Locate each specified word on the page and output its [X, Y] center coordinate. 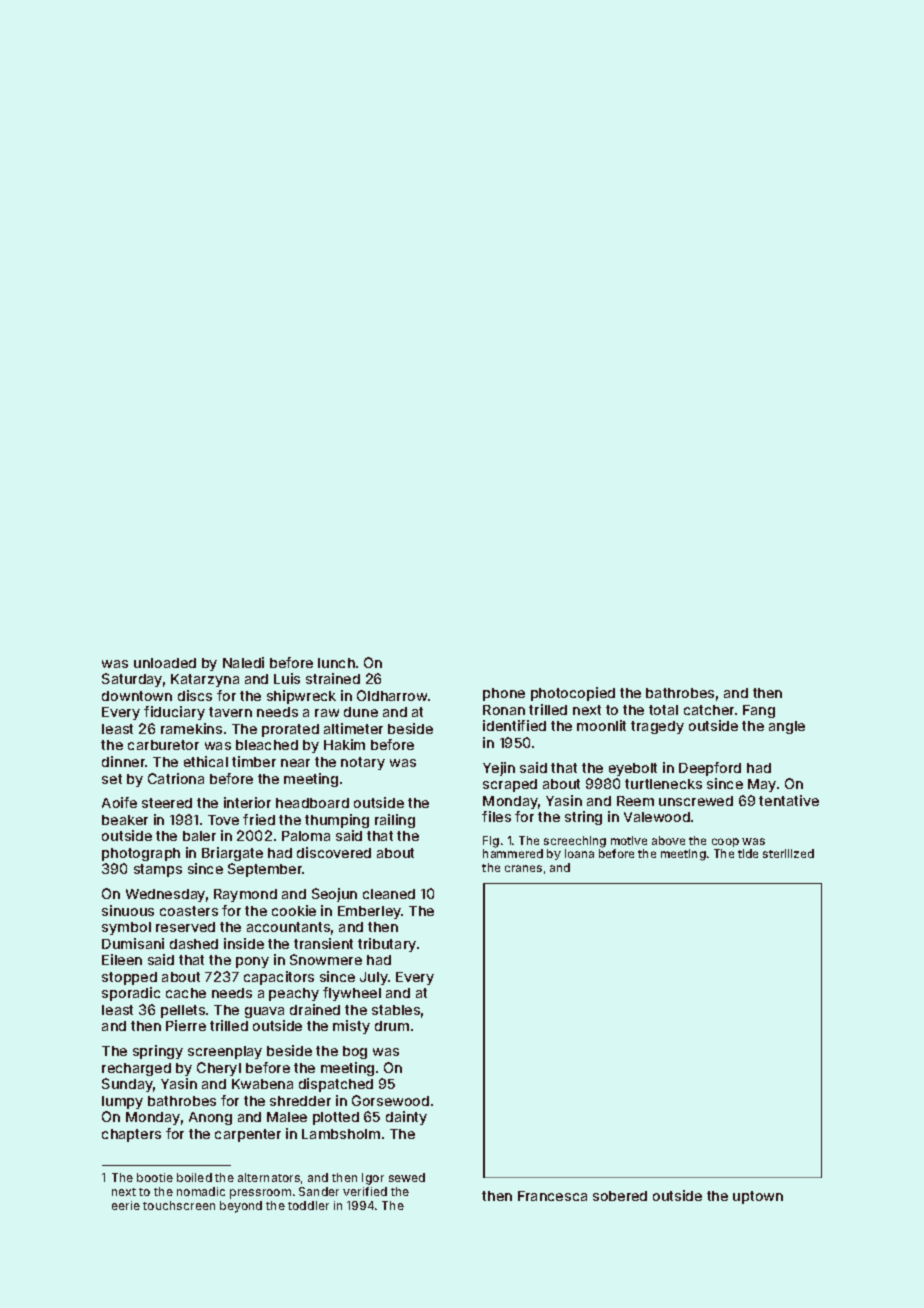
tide [748, 853]
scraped [510, 785]
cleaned [389, 894]
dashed [194, 944]
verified [365, 1191]
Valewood [657, 817]
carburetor [163, 745]
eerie [126, 1205]
